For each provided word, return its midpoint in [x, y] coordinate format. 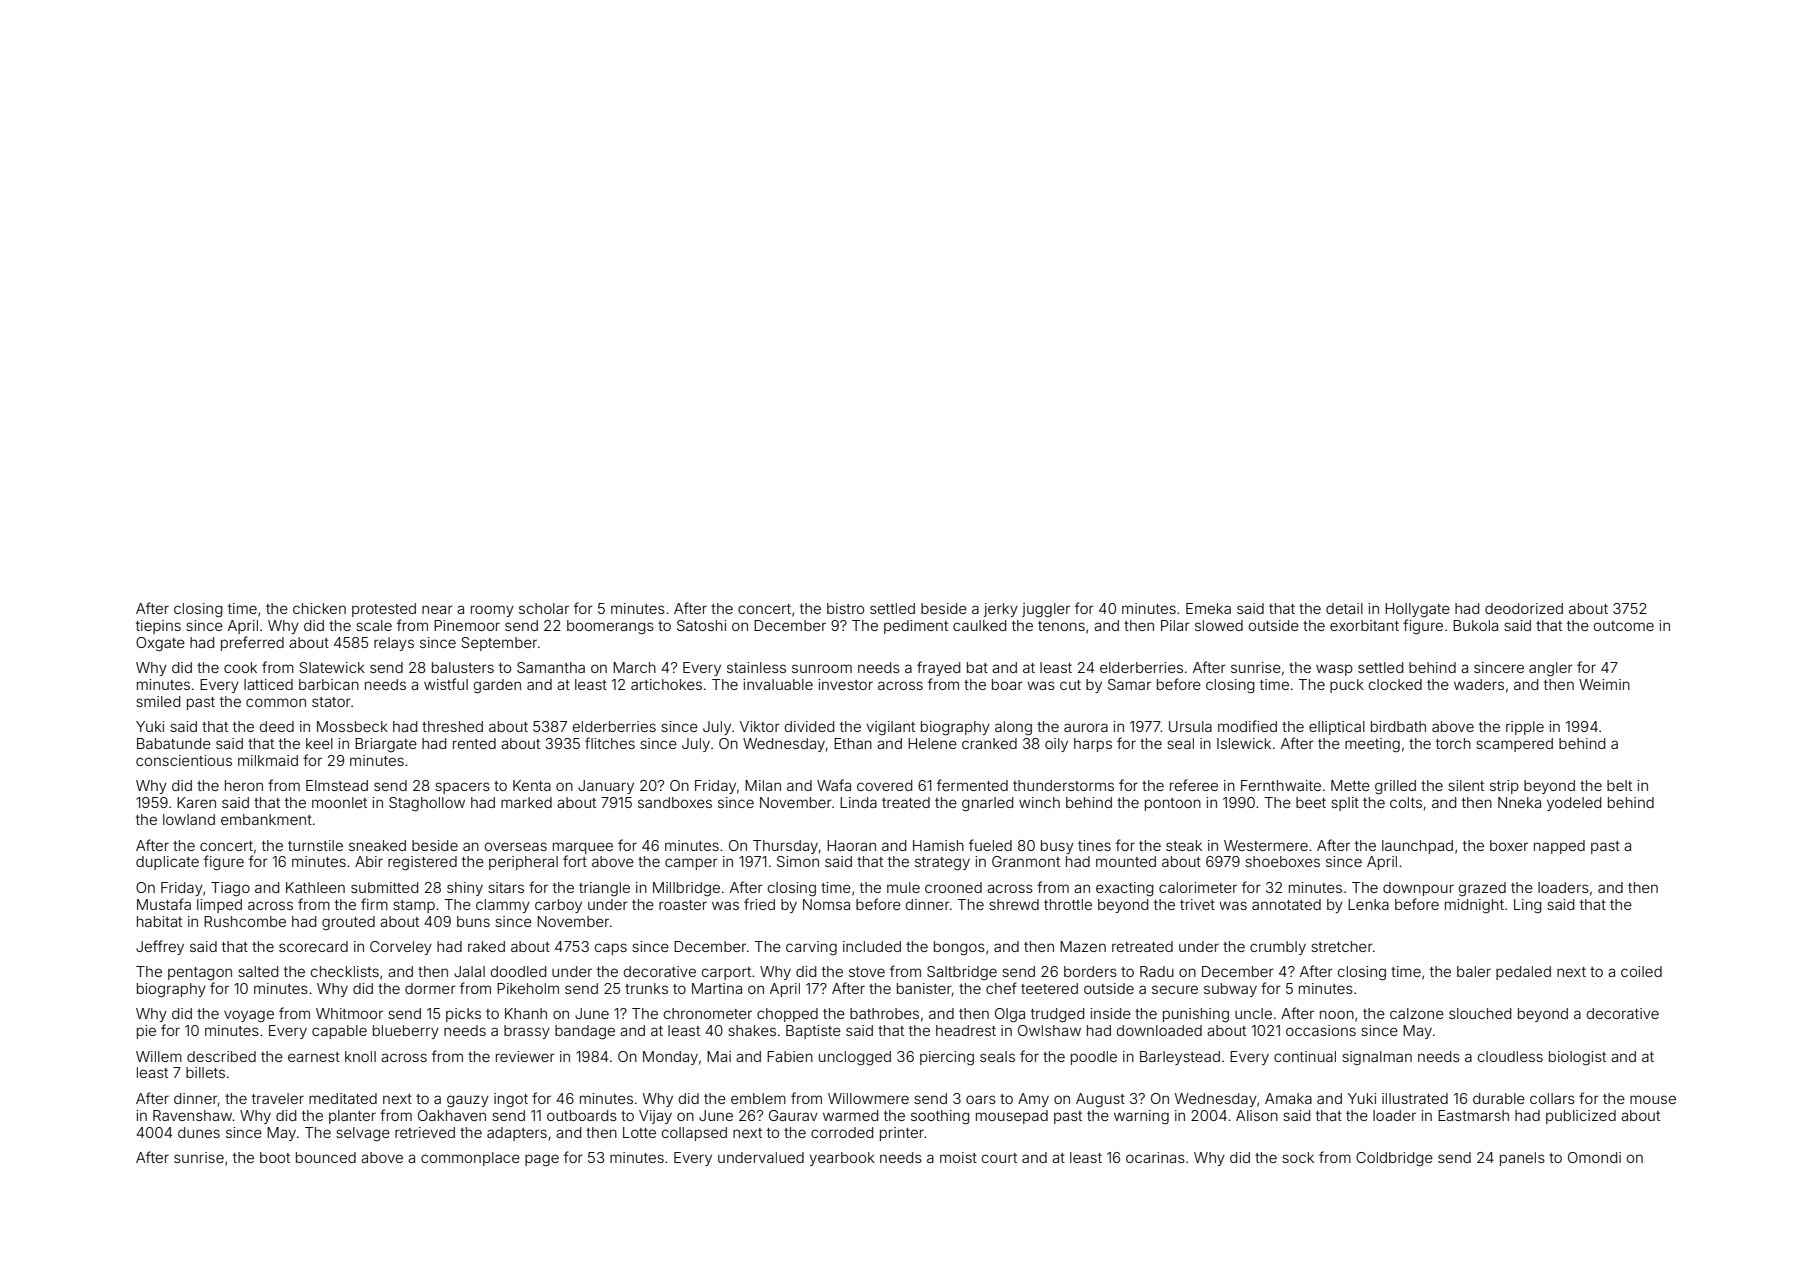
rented [474, 743]
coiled [1641, 971]
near [437, 609]
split [1345, 804]
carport [726, 973]
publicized [1581, 1117]
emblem [758, 1098]
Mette [1350, 785]
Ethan [853, 743]
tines [1094, 845]
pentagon [200, 973]
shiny [465, 889]
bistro [845, 608]
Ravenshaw [193, 1115]
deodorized [1524, 608]
